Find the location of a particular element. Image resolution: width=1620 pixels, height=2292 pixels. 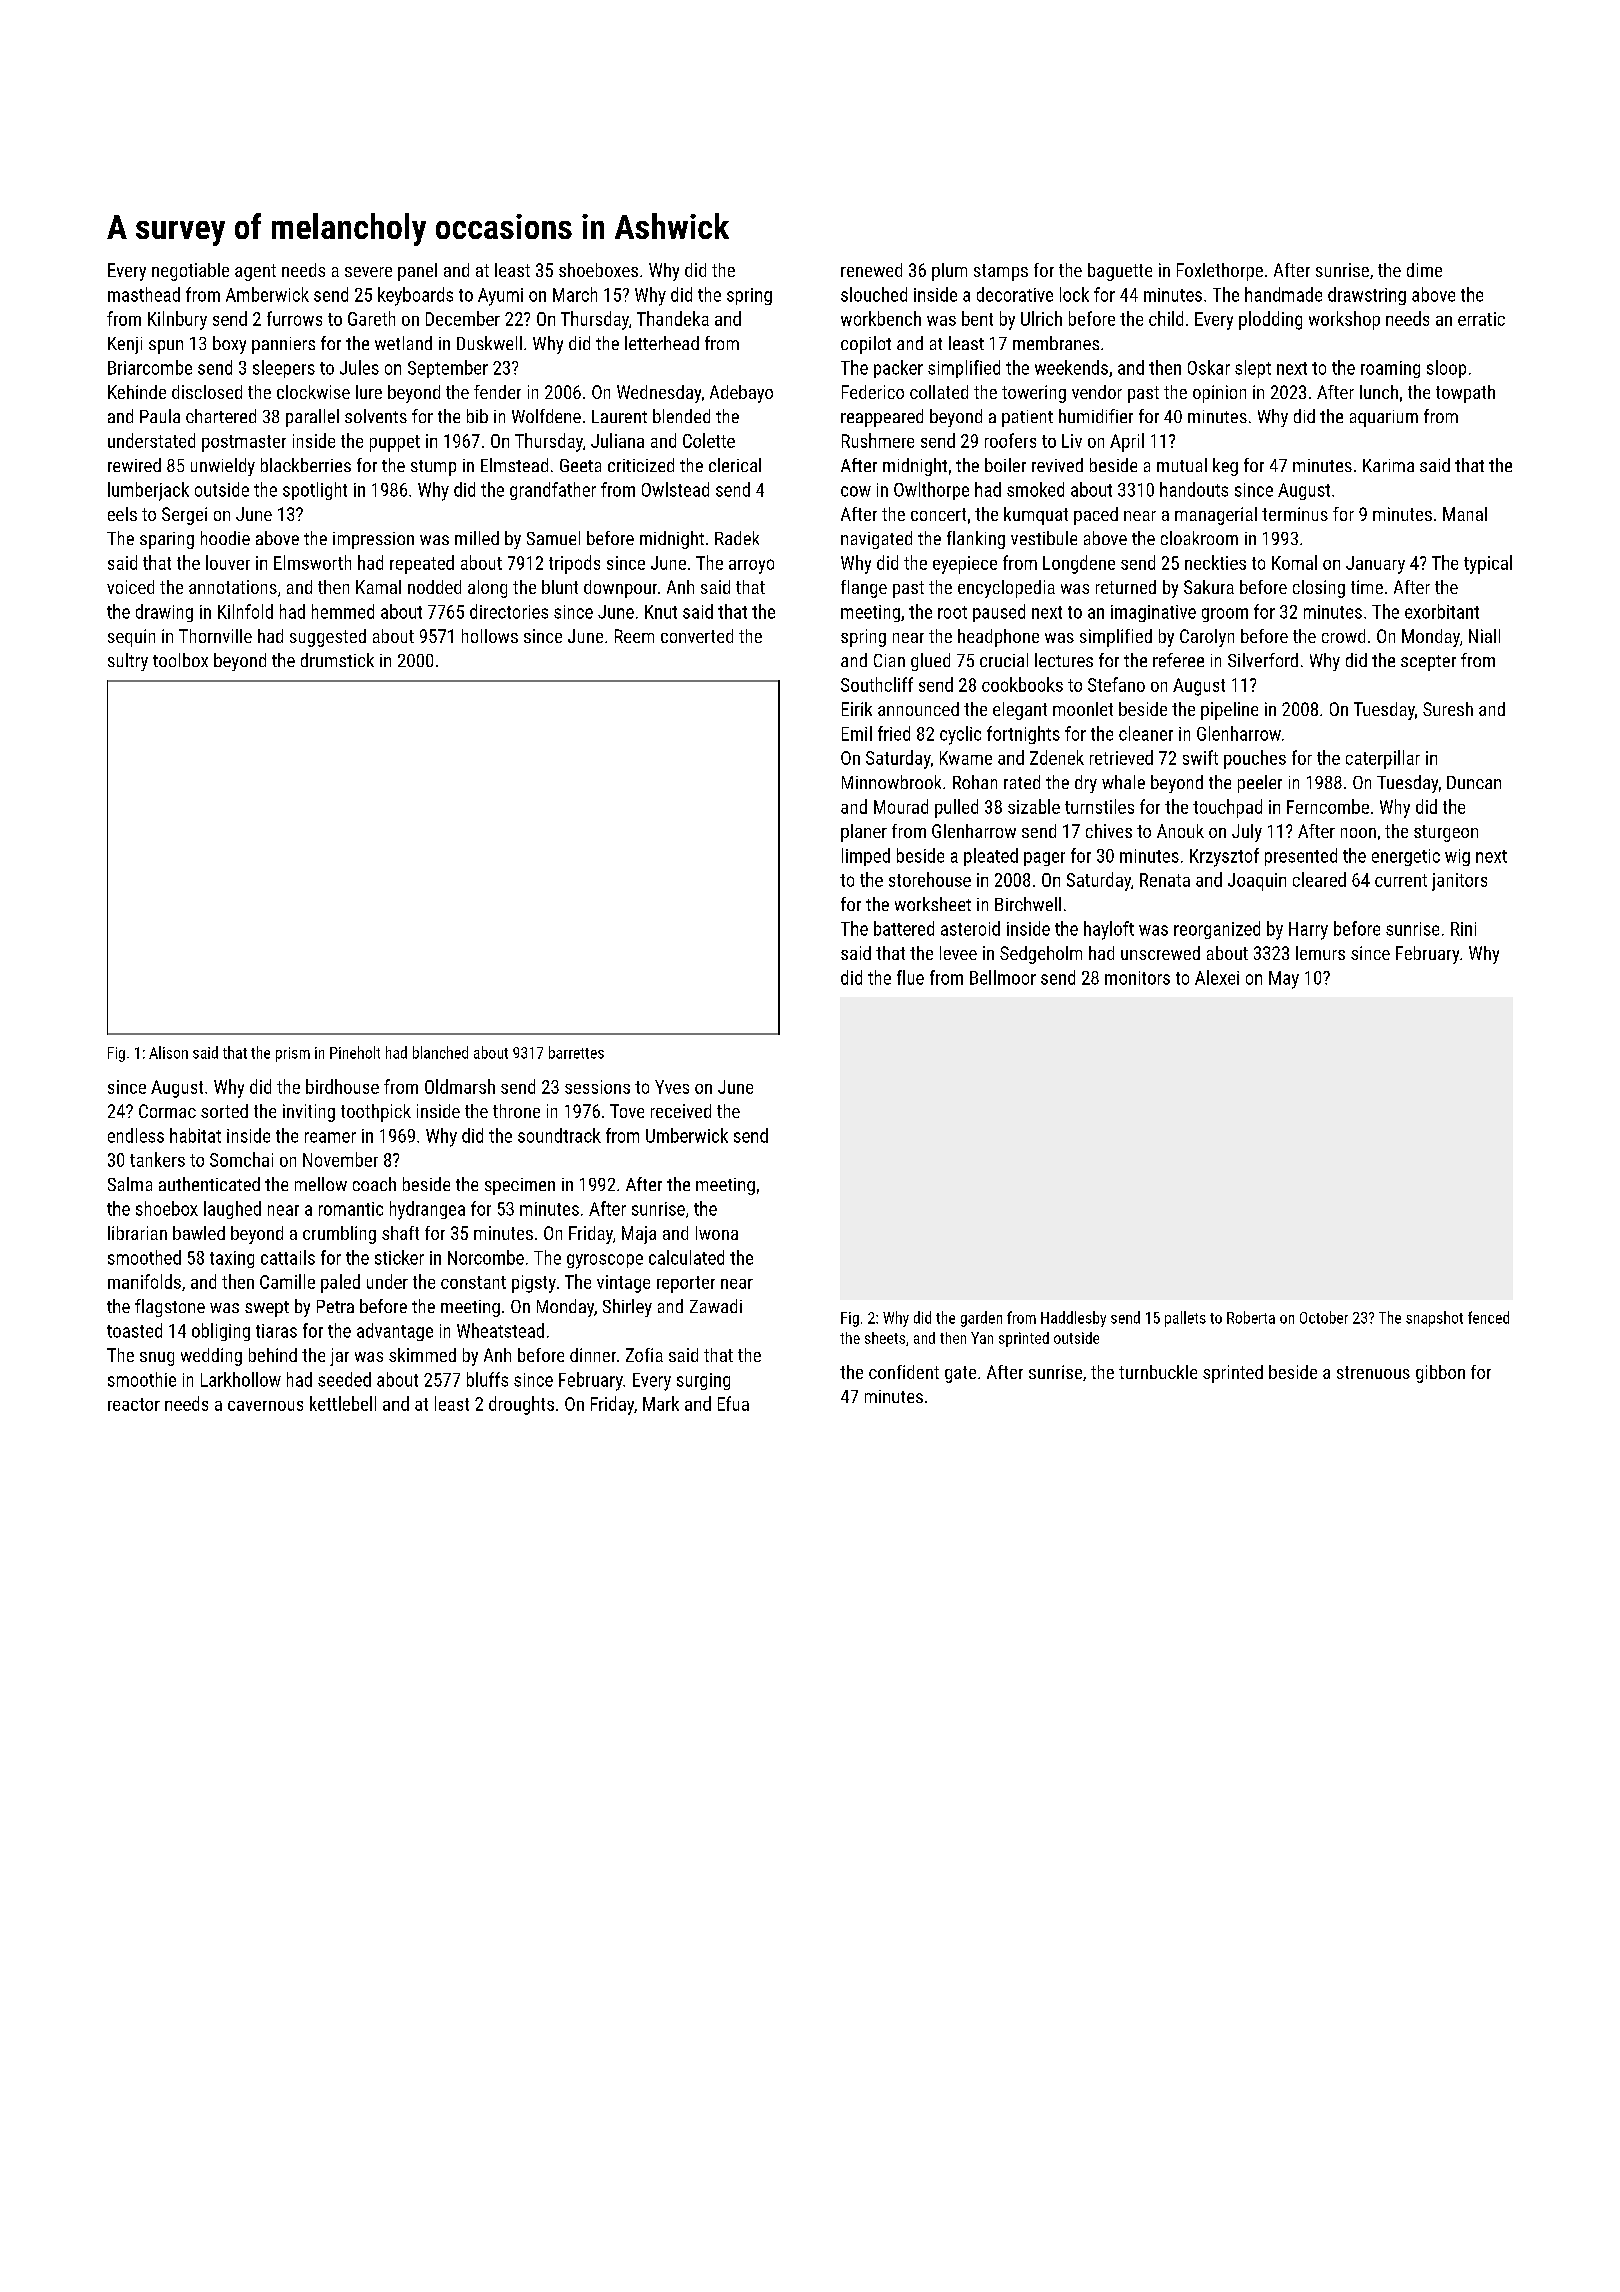

Duncan is located at coordinates (1474, 782).
